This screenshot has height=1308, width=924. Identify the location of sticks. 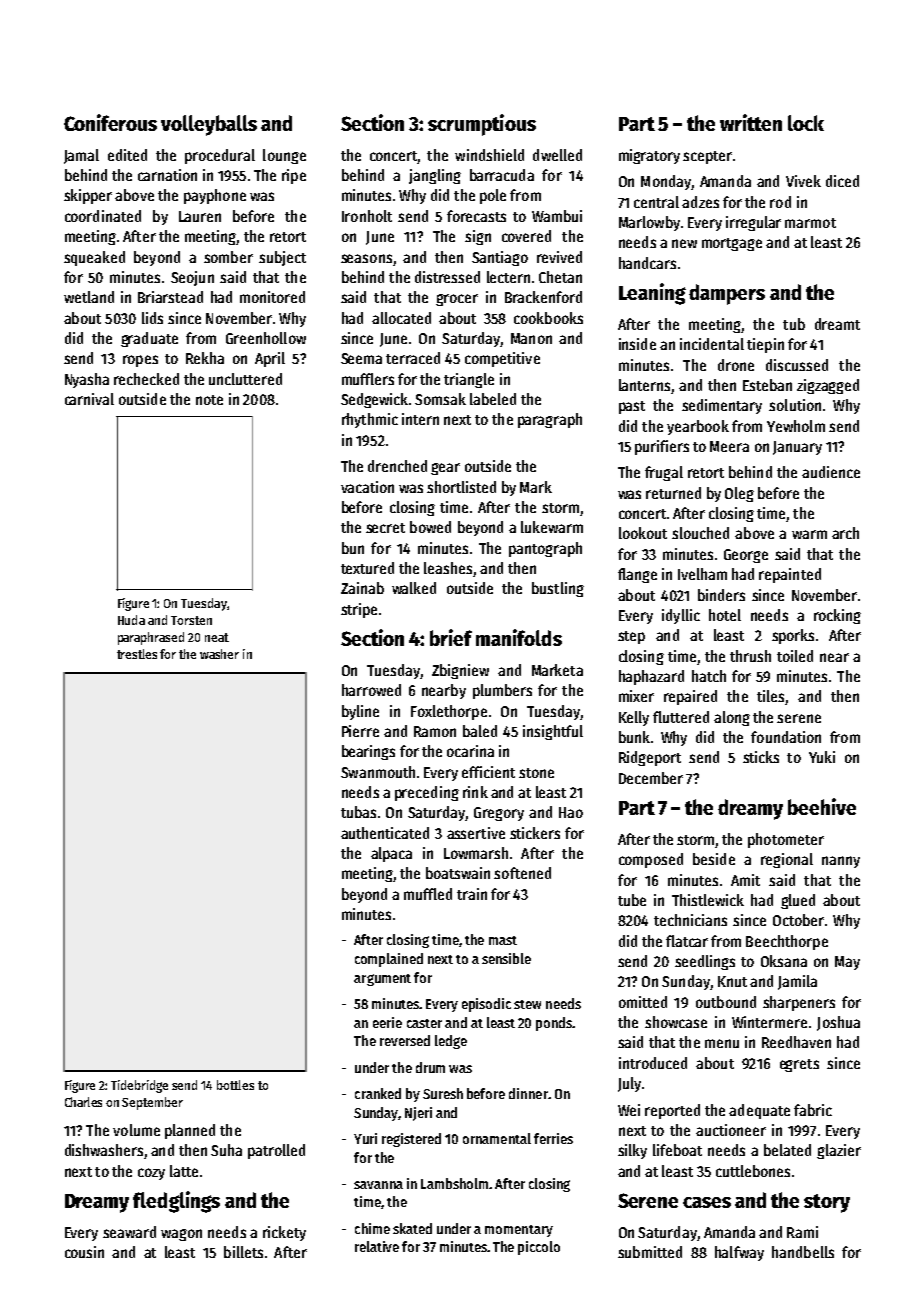
(761, 757).
